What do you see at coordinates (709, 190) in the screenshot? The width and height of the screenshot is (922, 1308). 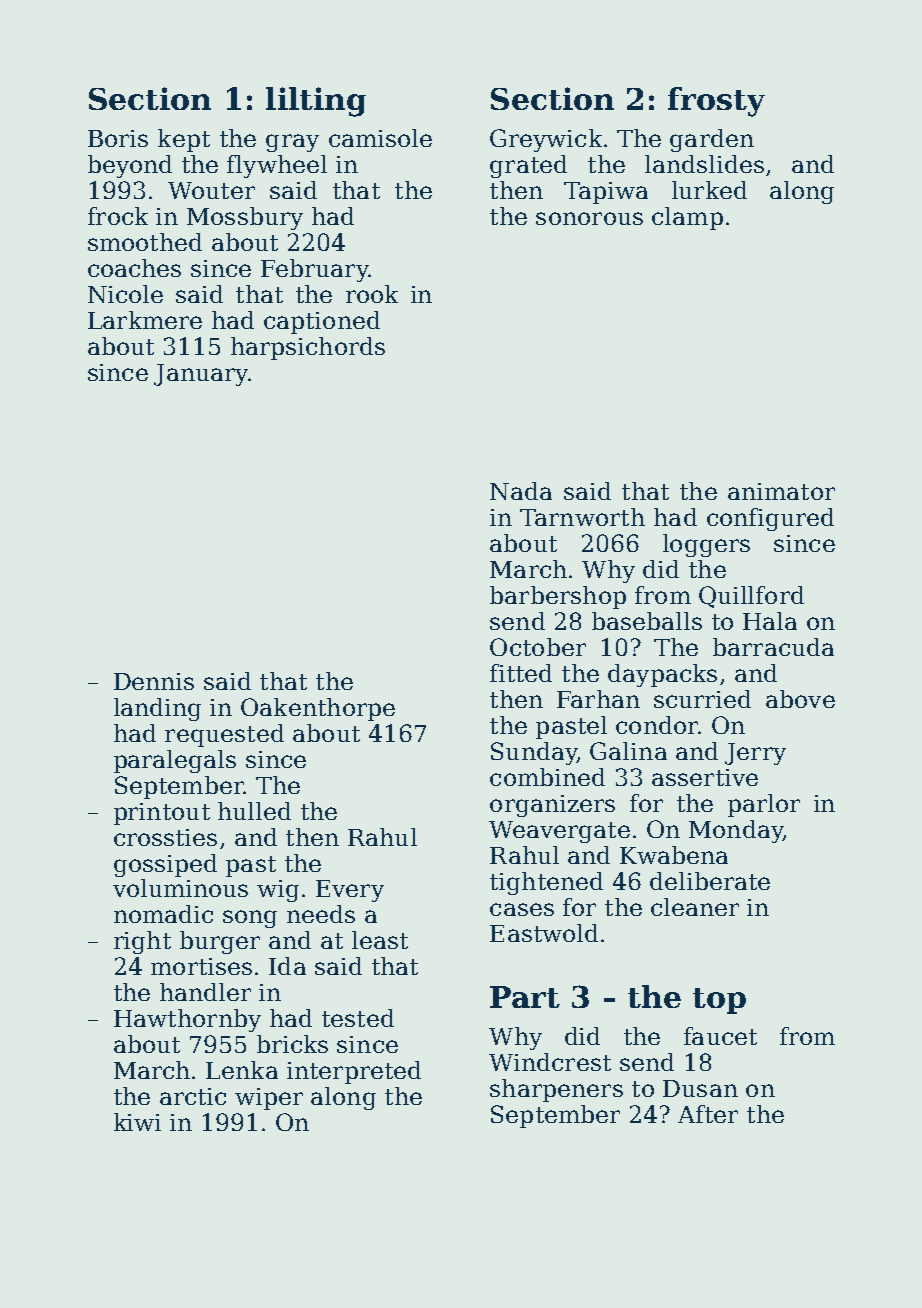 I see `lurked` at bounding box center [709, 190].
